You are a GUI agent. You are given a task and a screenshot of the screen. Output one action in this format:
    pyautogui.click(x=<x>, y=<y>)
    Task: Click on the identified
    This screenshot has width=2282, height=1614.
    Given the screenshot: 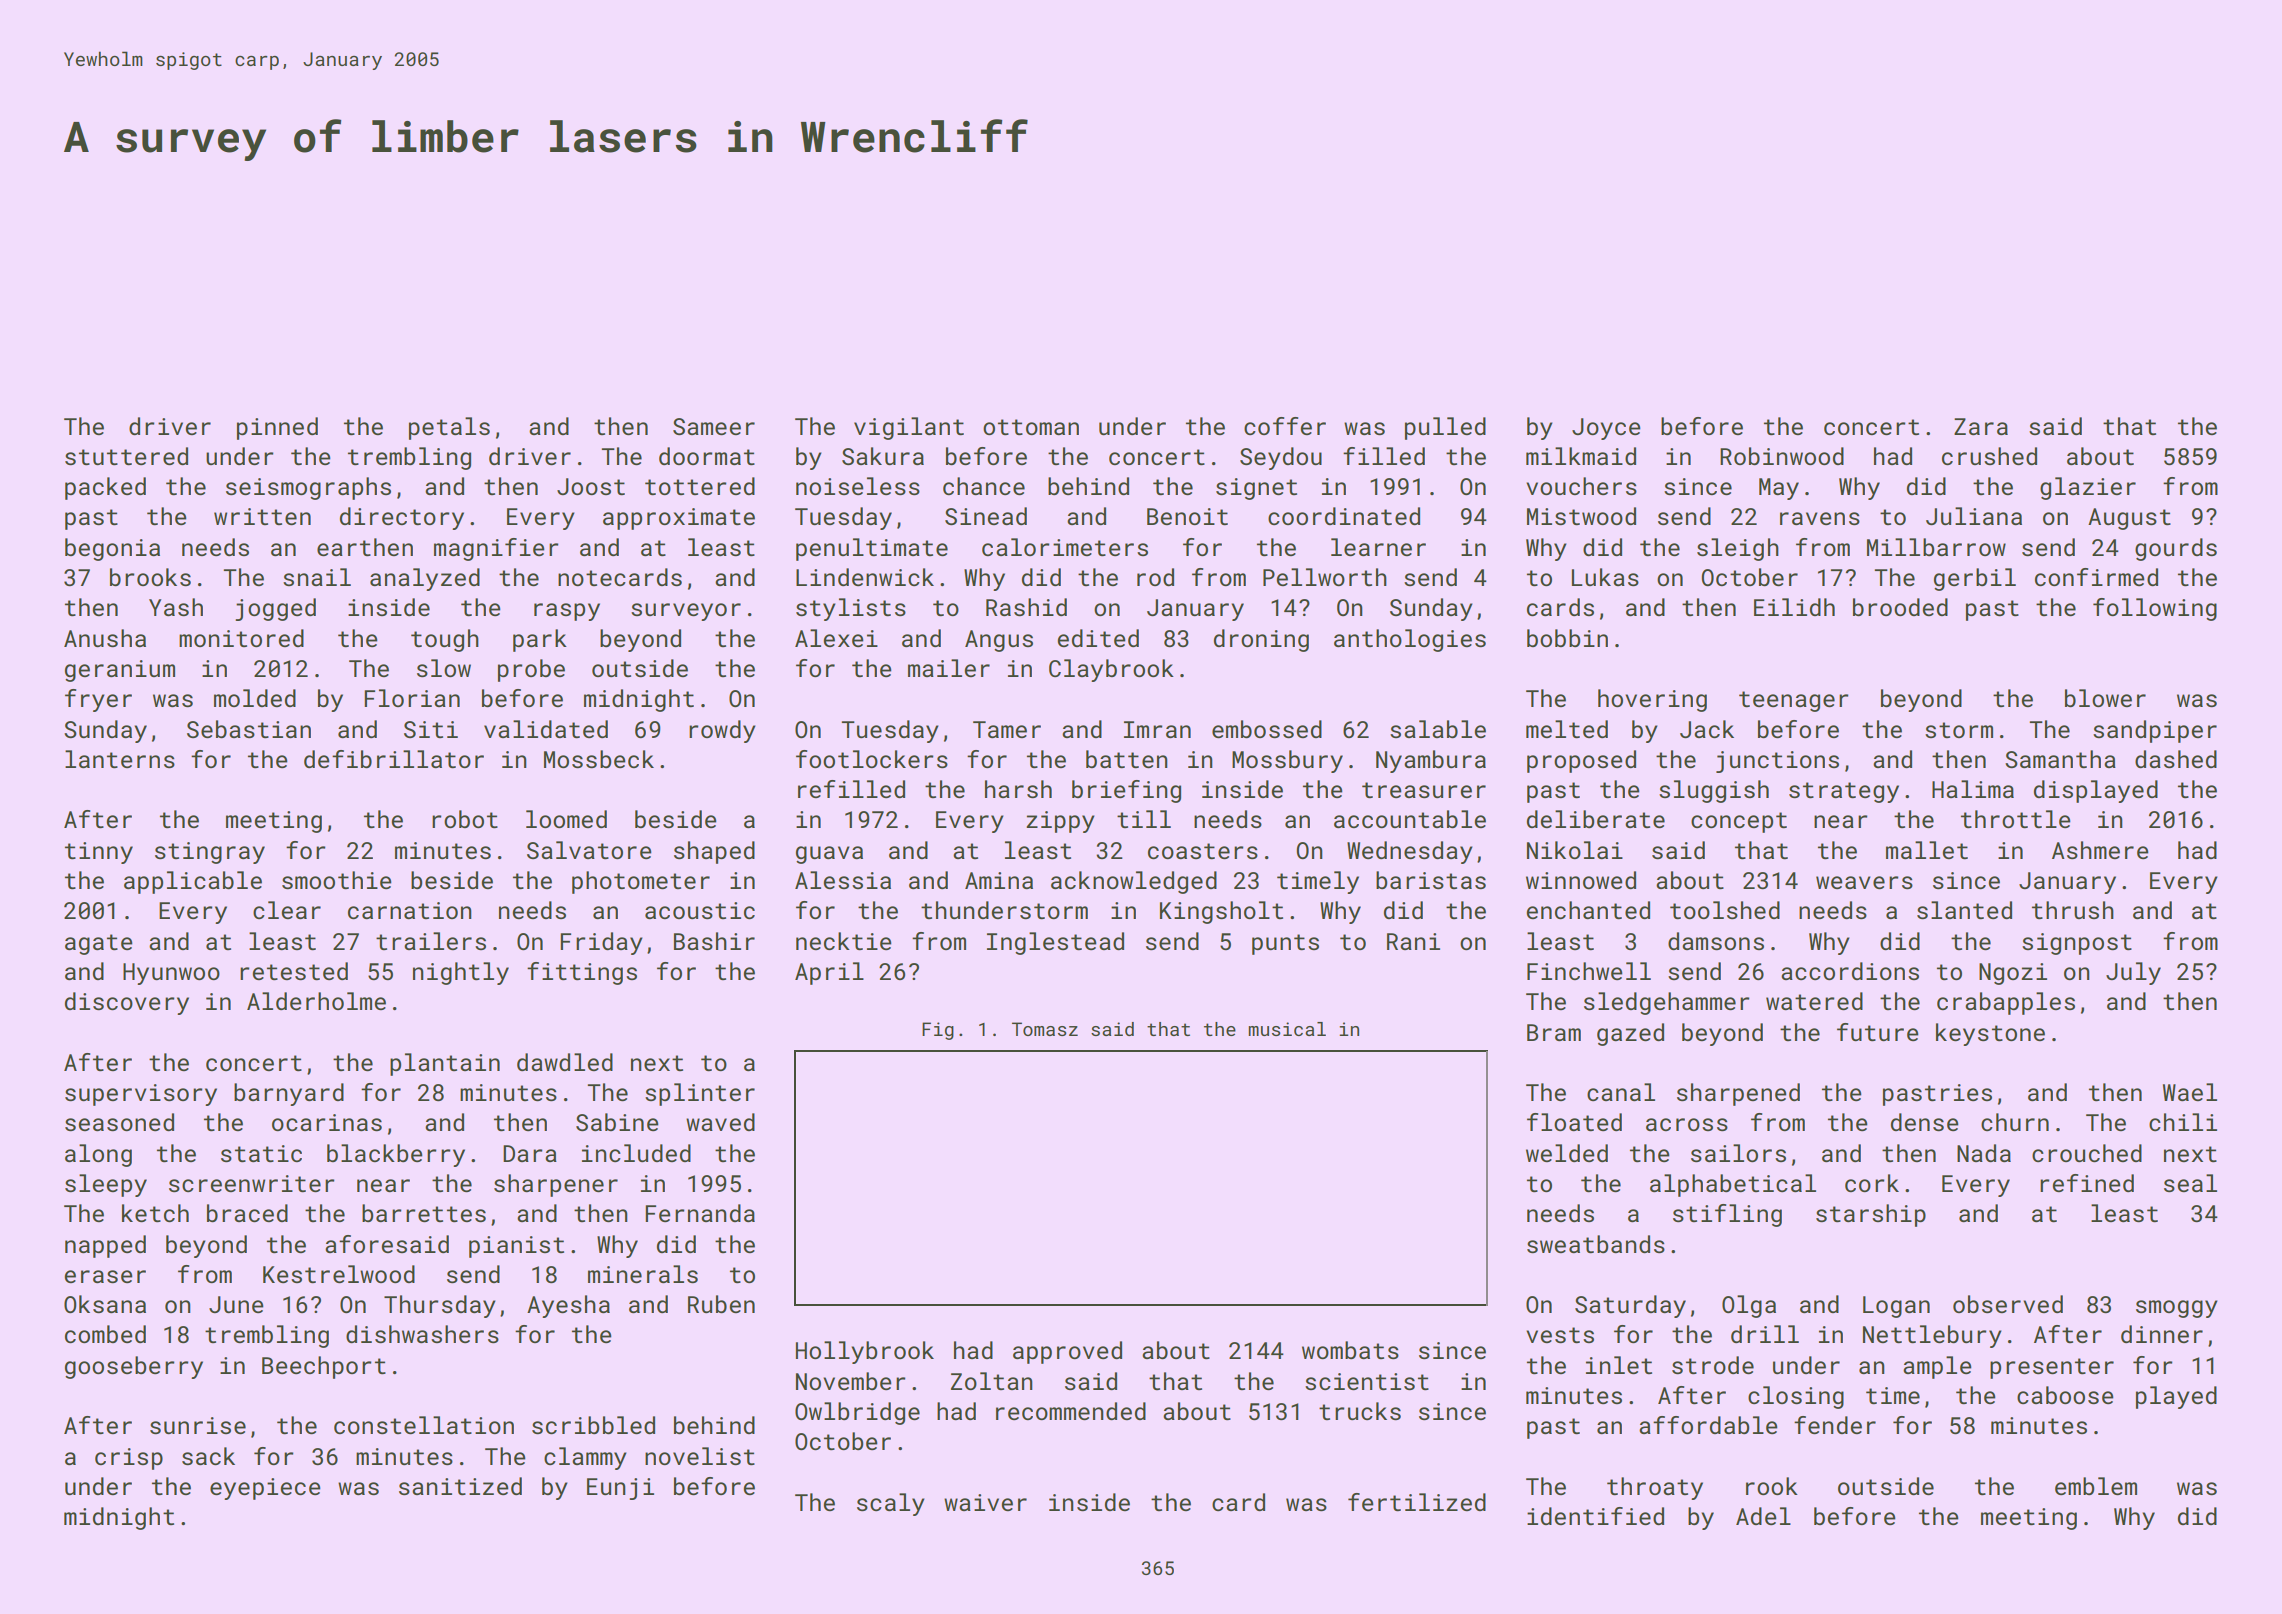 What is the action you would take?
    pyautogui.click(x=1595, y=1516)
